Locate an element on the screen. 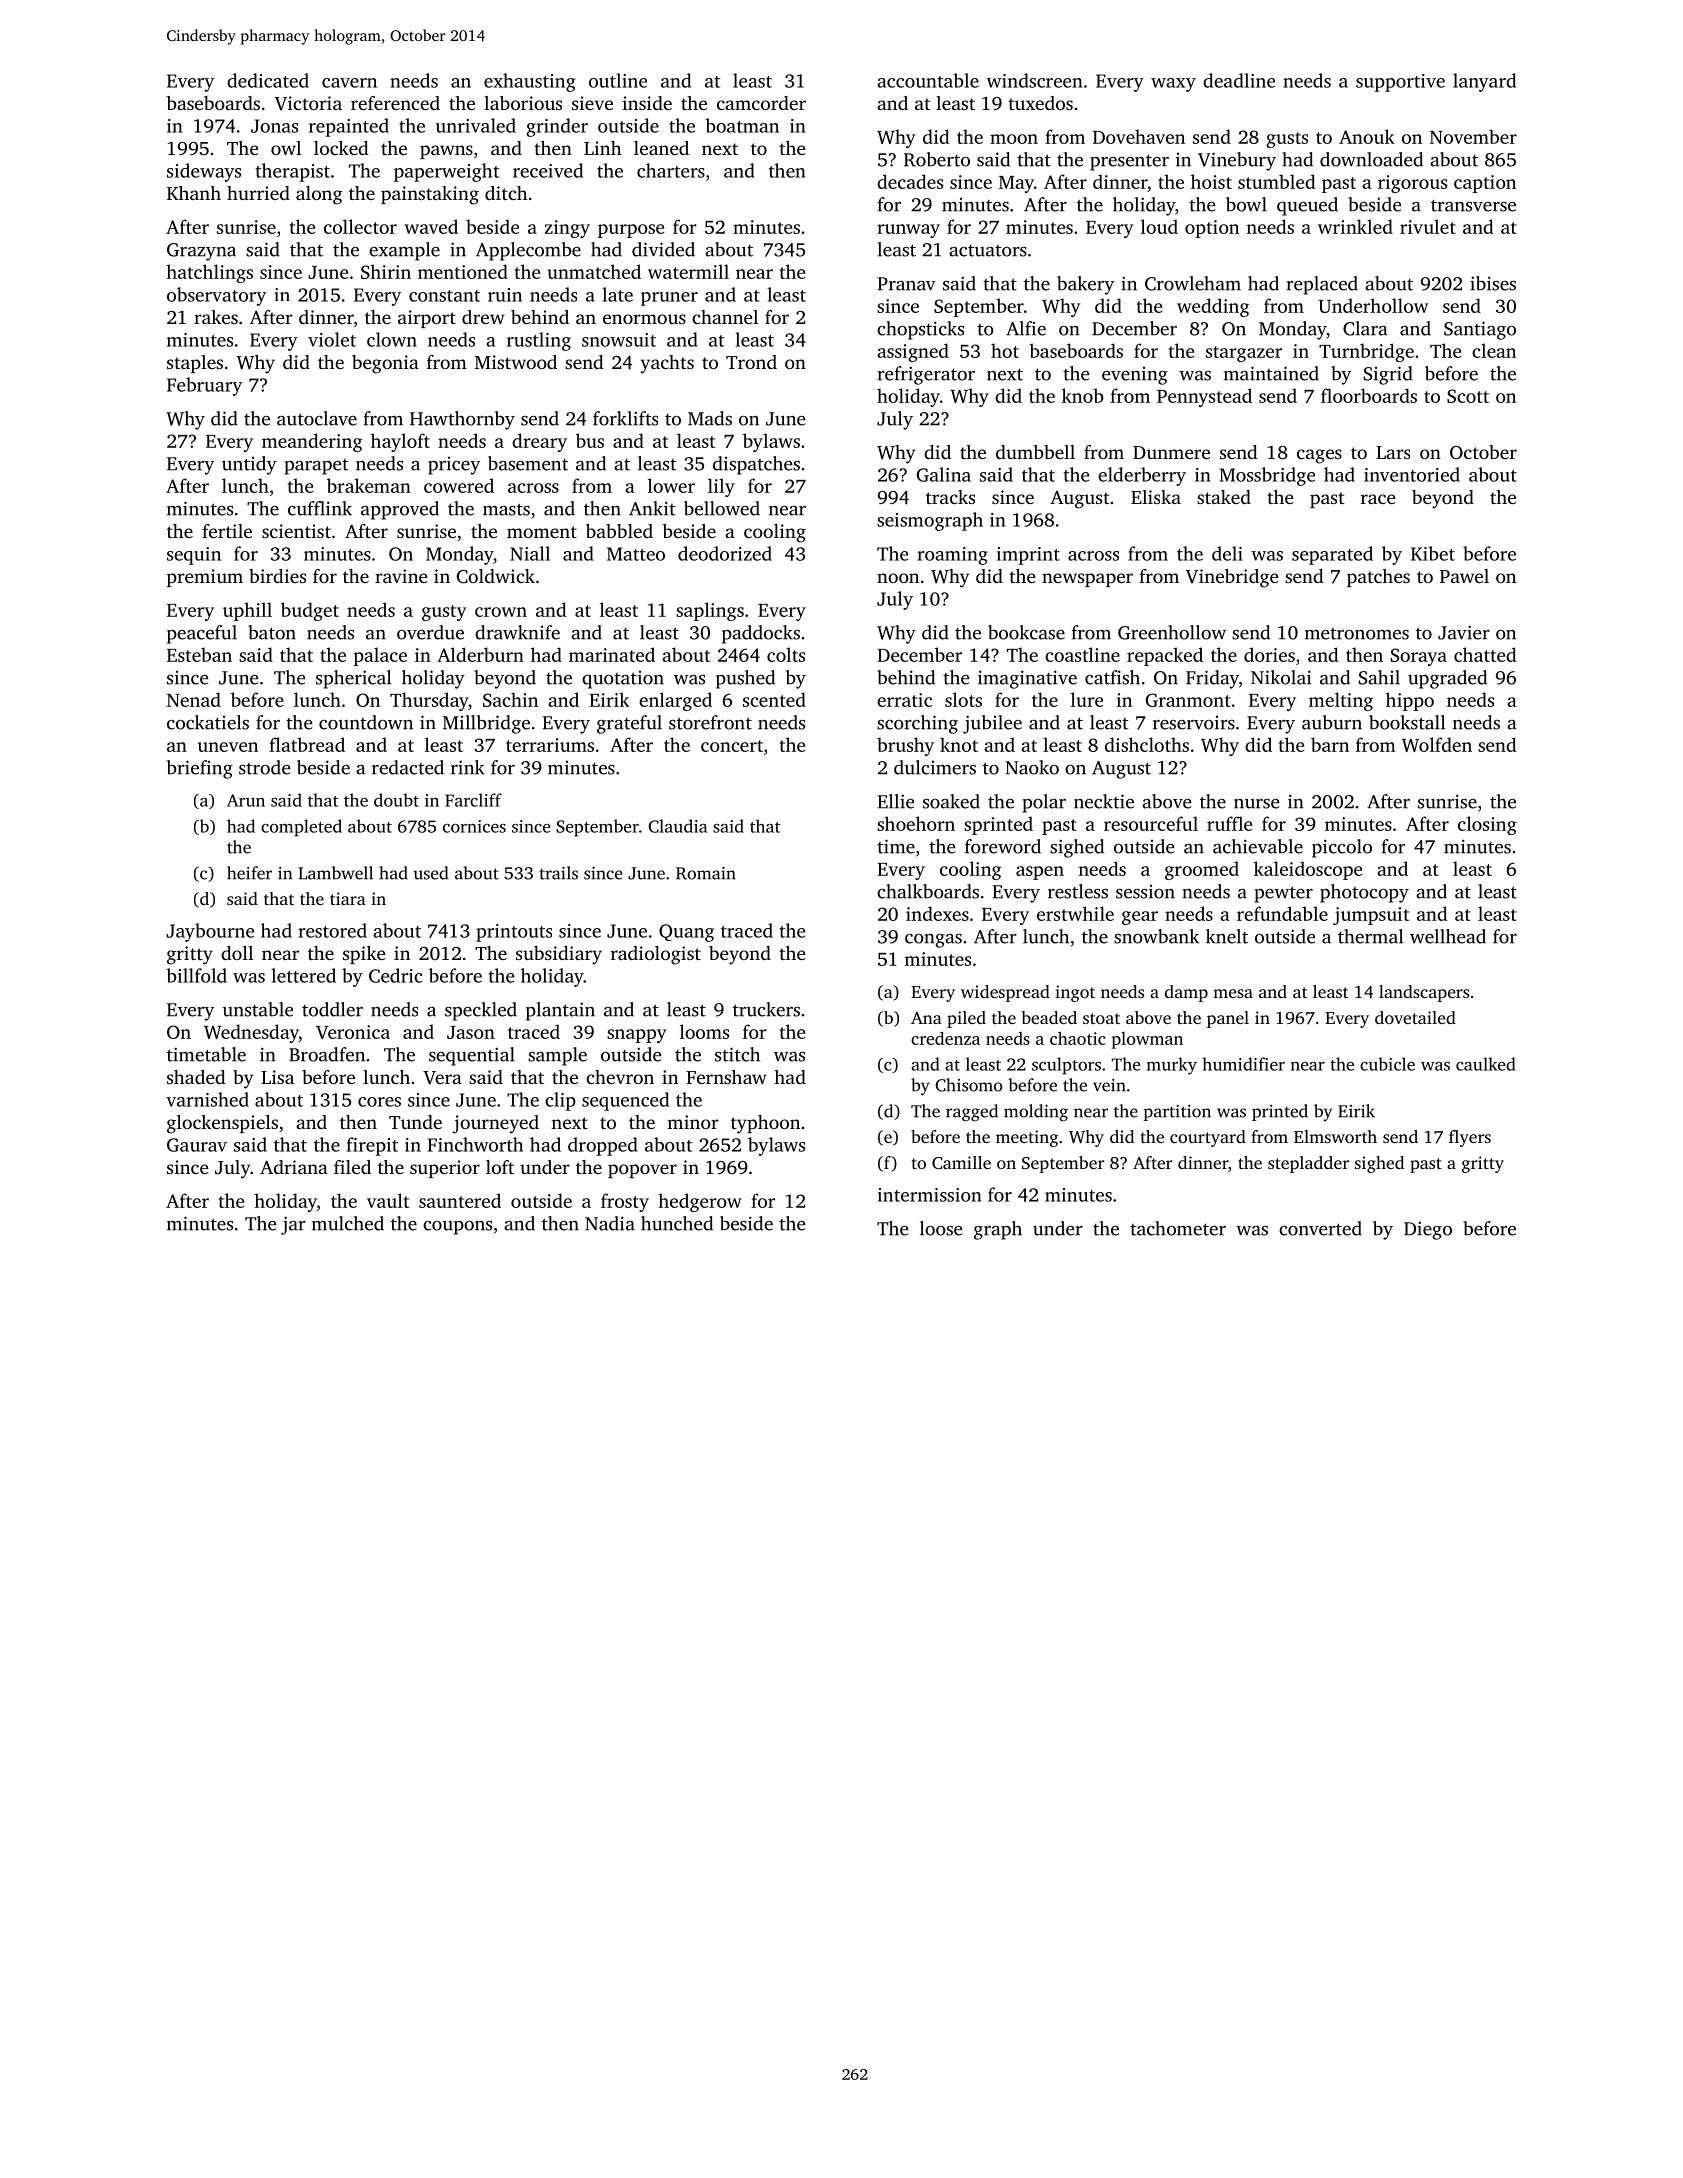 This screenshot has height=2178, width=1683. refrigerator is located at coordinates (926, 375).
